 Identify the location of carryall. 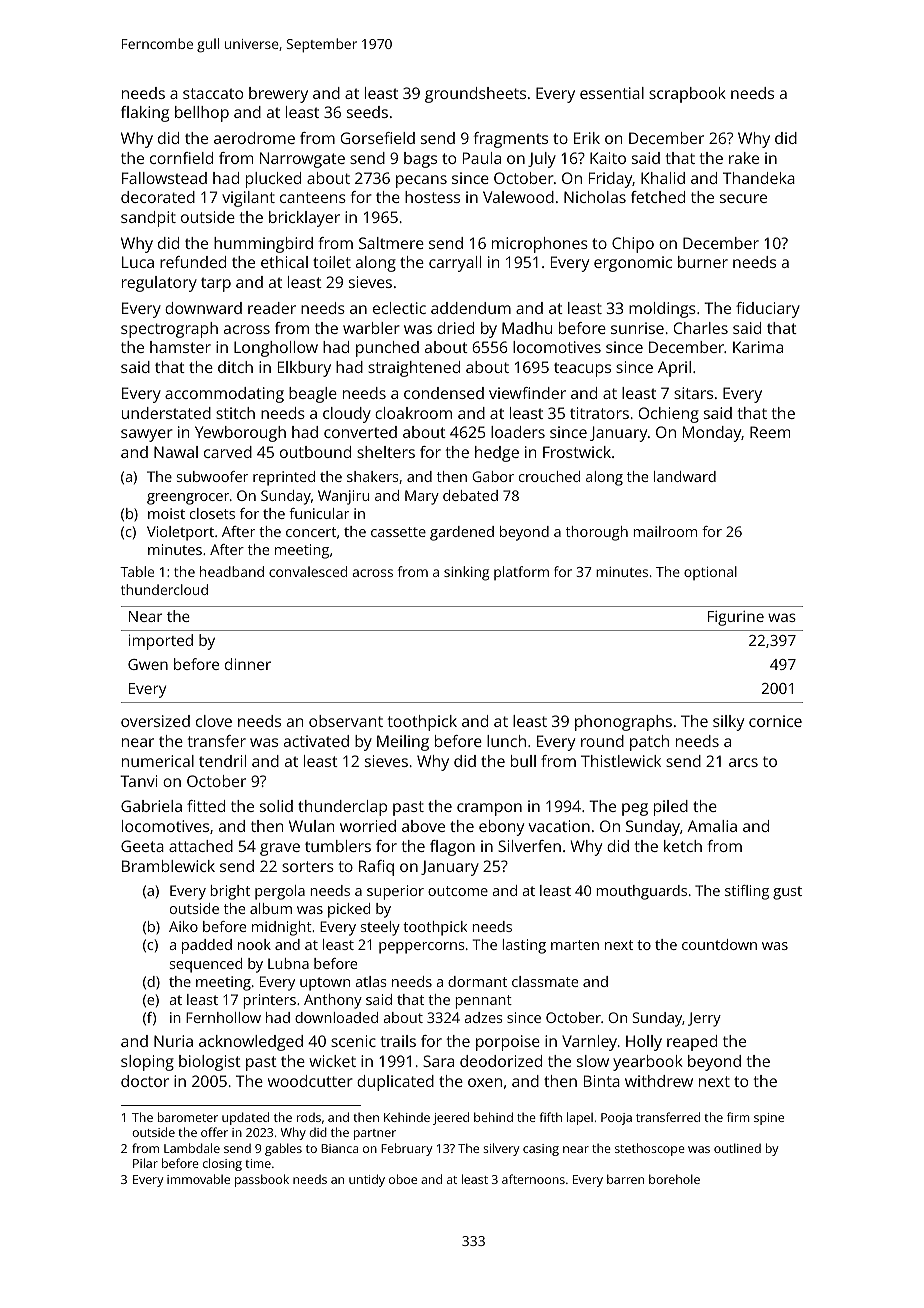
(455, 264).
